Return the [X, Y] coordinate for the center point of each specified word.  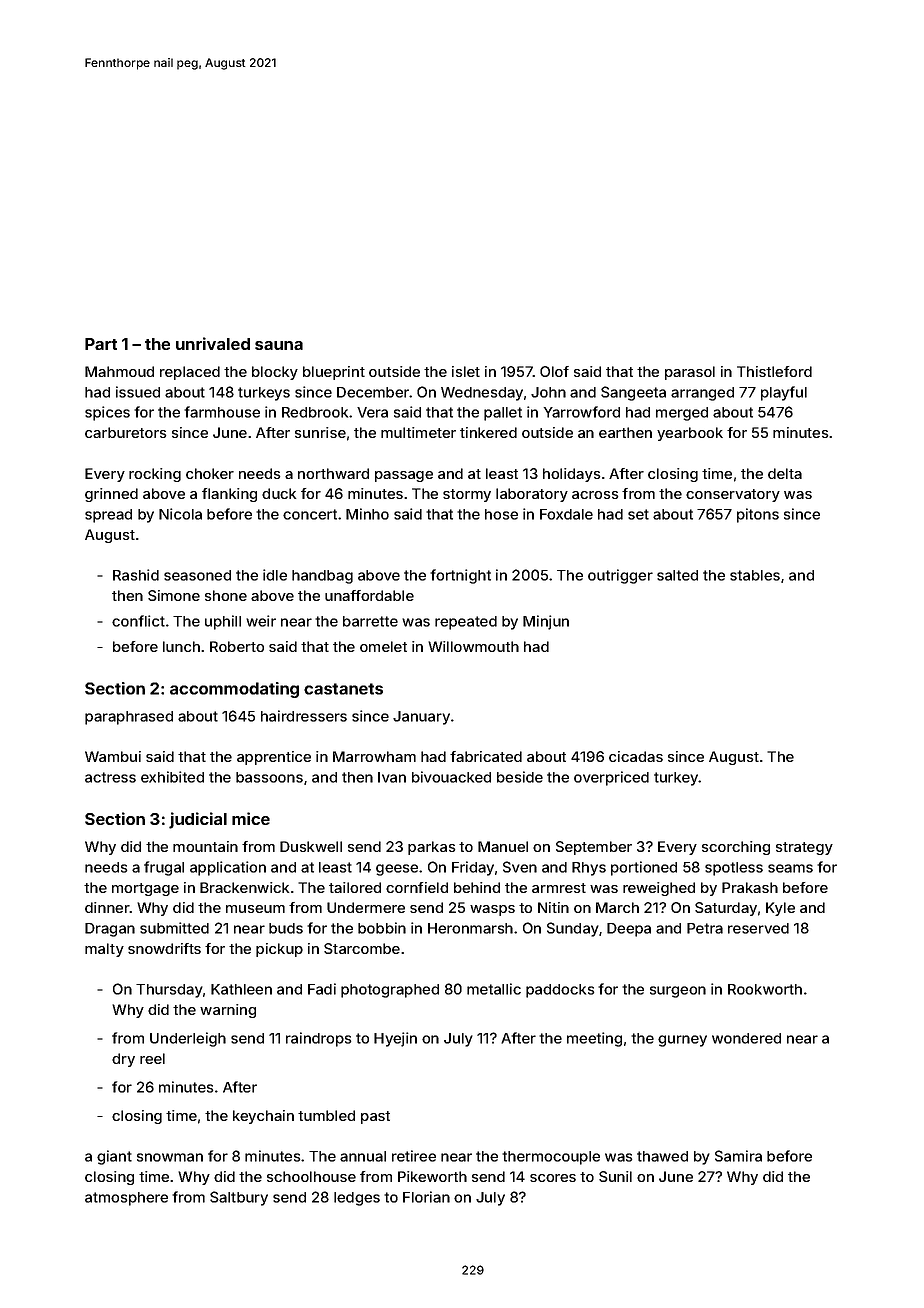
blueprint [334, 373]
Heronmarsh [470, 928]
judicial [198, 820]
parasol [690, 373]
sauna [279, 345]
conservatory [733, 495]
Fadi [322, 989]
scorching [736, 848]
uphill [223, 622]
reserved [758, 928]
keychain [263, 1117]
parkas [431, 848]
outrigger [620, 576]
